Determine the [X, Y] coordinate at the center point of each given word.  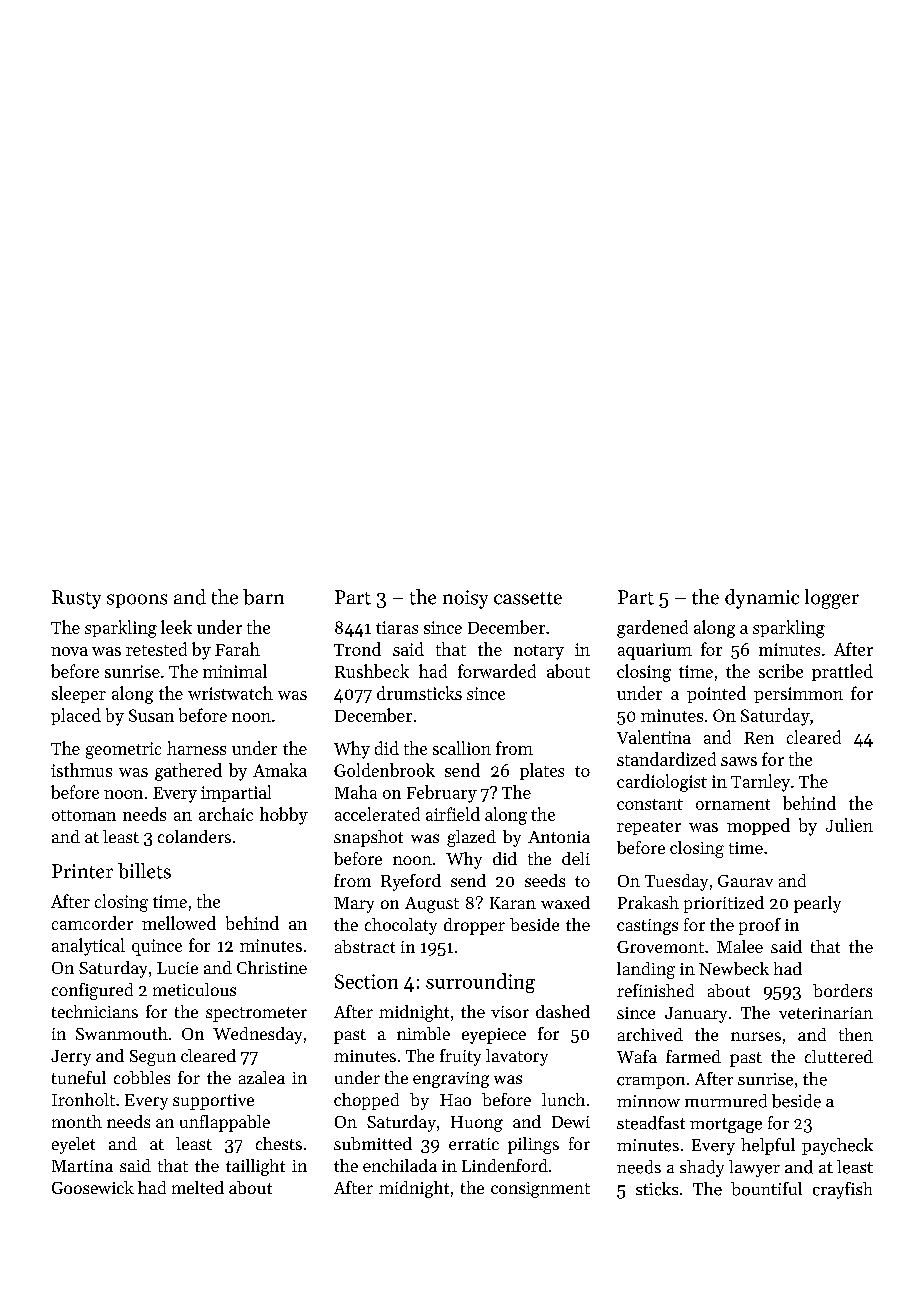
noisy [465, 599]
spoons [137, 601]
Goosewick [93, 1187]
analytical [88, 947]
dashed [563, 1011]
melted [198, 1187]
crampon [651, 1083]
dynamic [762, 599]
